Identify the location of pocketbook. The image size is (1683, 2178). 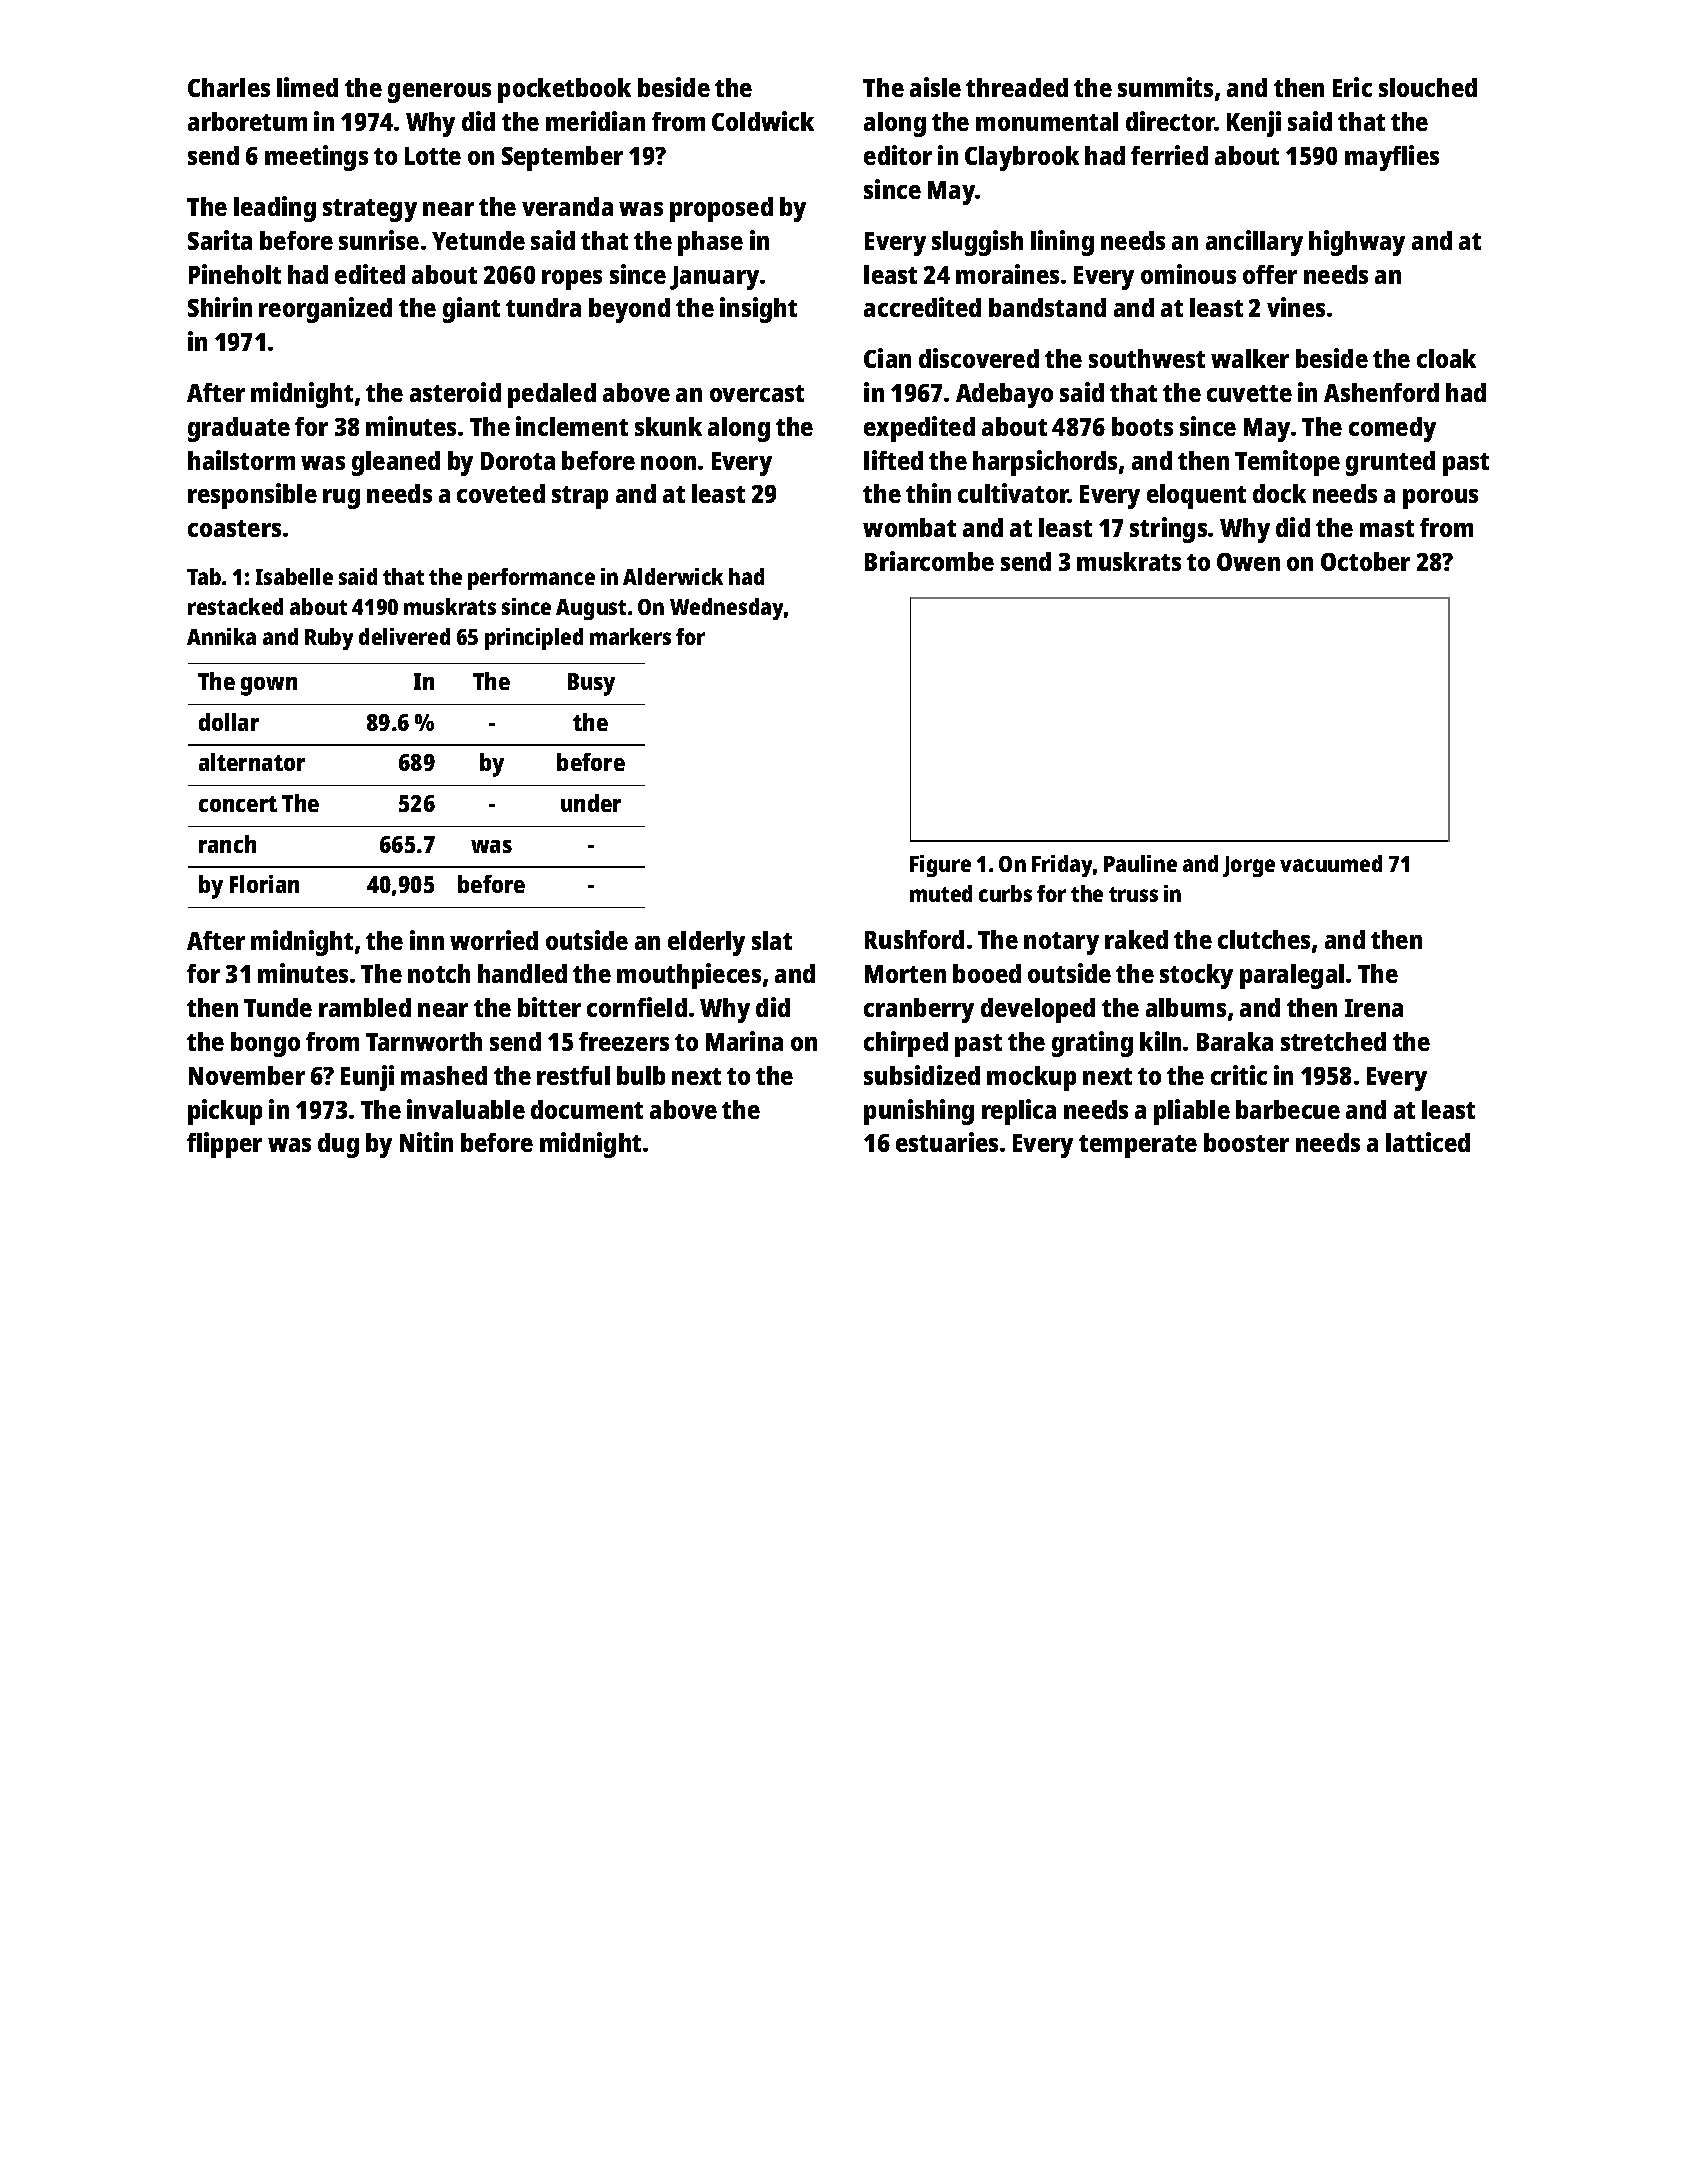
(564, 90).
